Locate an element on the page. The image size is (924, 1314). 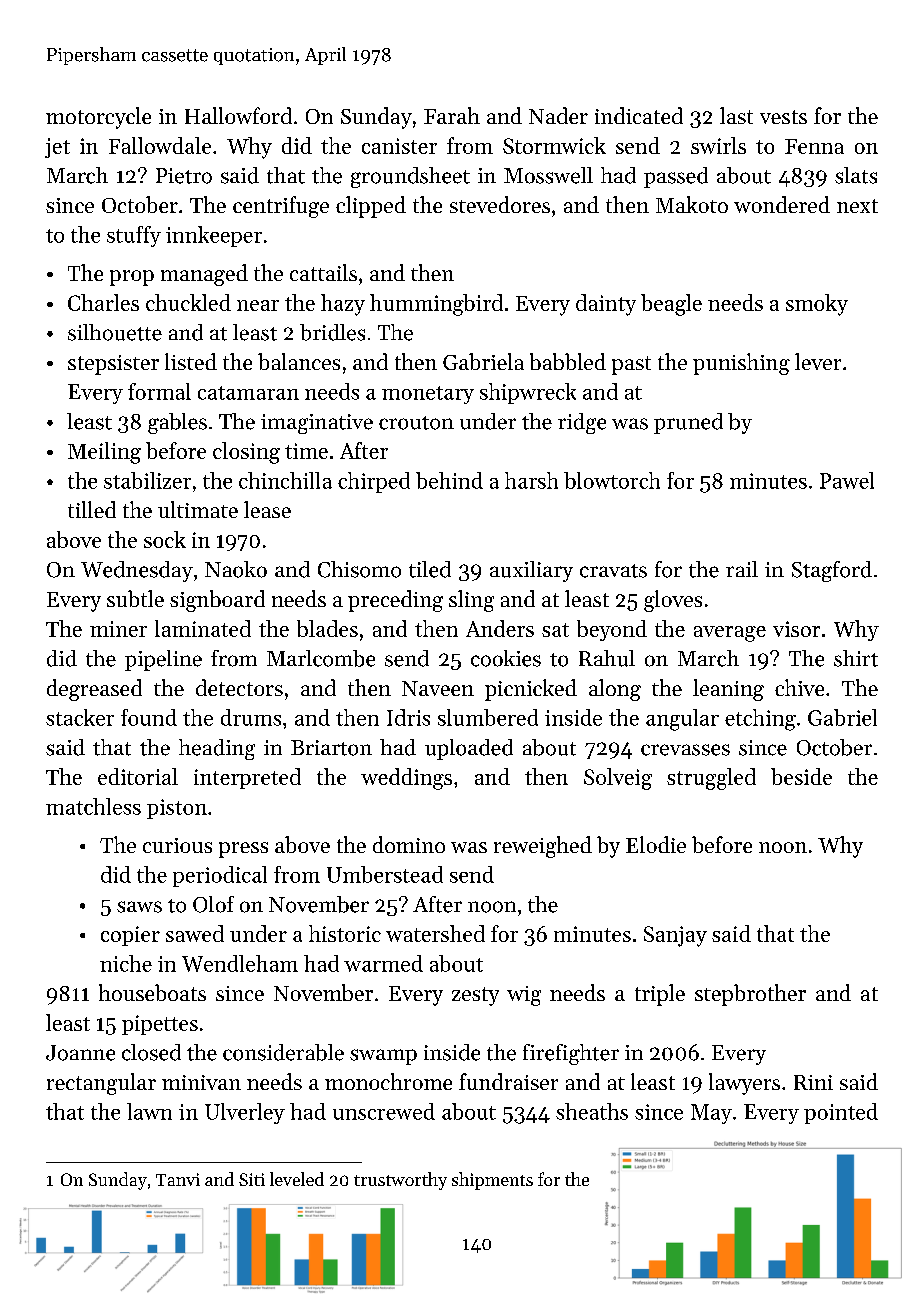
motorcycle is located at coordinates (98, 118).
